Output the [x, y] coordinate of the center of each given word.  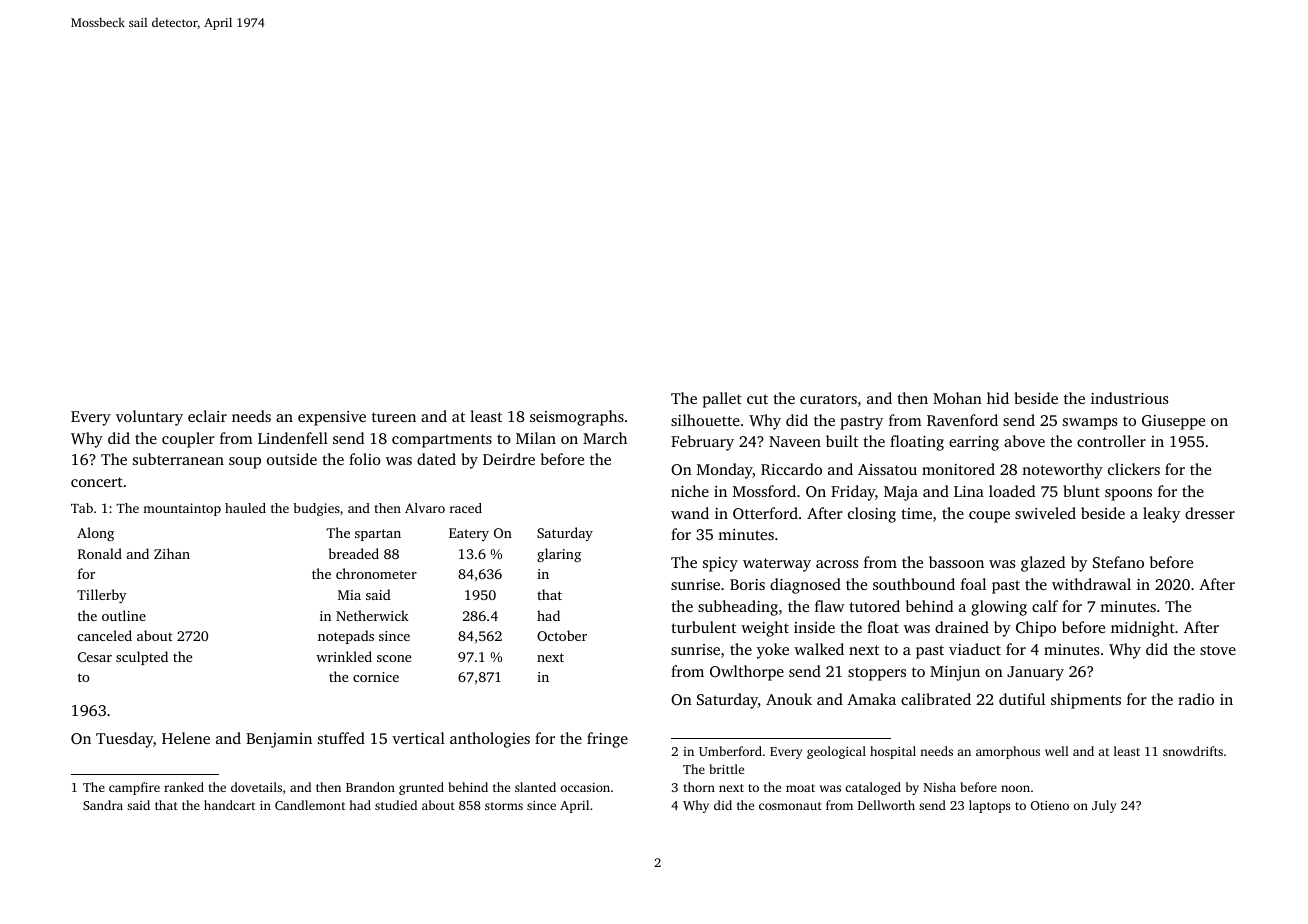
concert [97, 482]
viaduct [975, 649]
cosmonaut [790, 806]
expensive [332, 418]
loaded [1012, 491]
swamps [1090, 424]
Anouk [789, 699]
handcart [229, 805]
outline [124, 615]
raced [466, 508]
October [562, 635]
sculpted [142, 658]
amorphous [1008, 752]
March [605, 438]
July [1104, 806]
